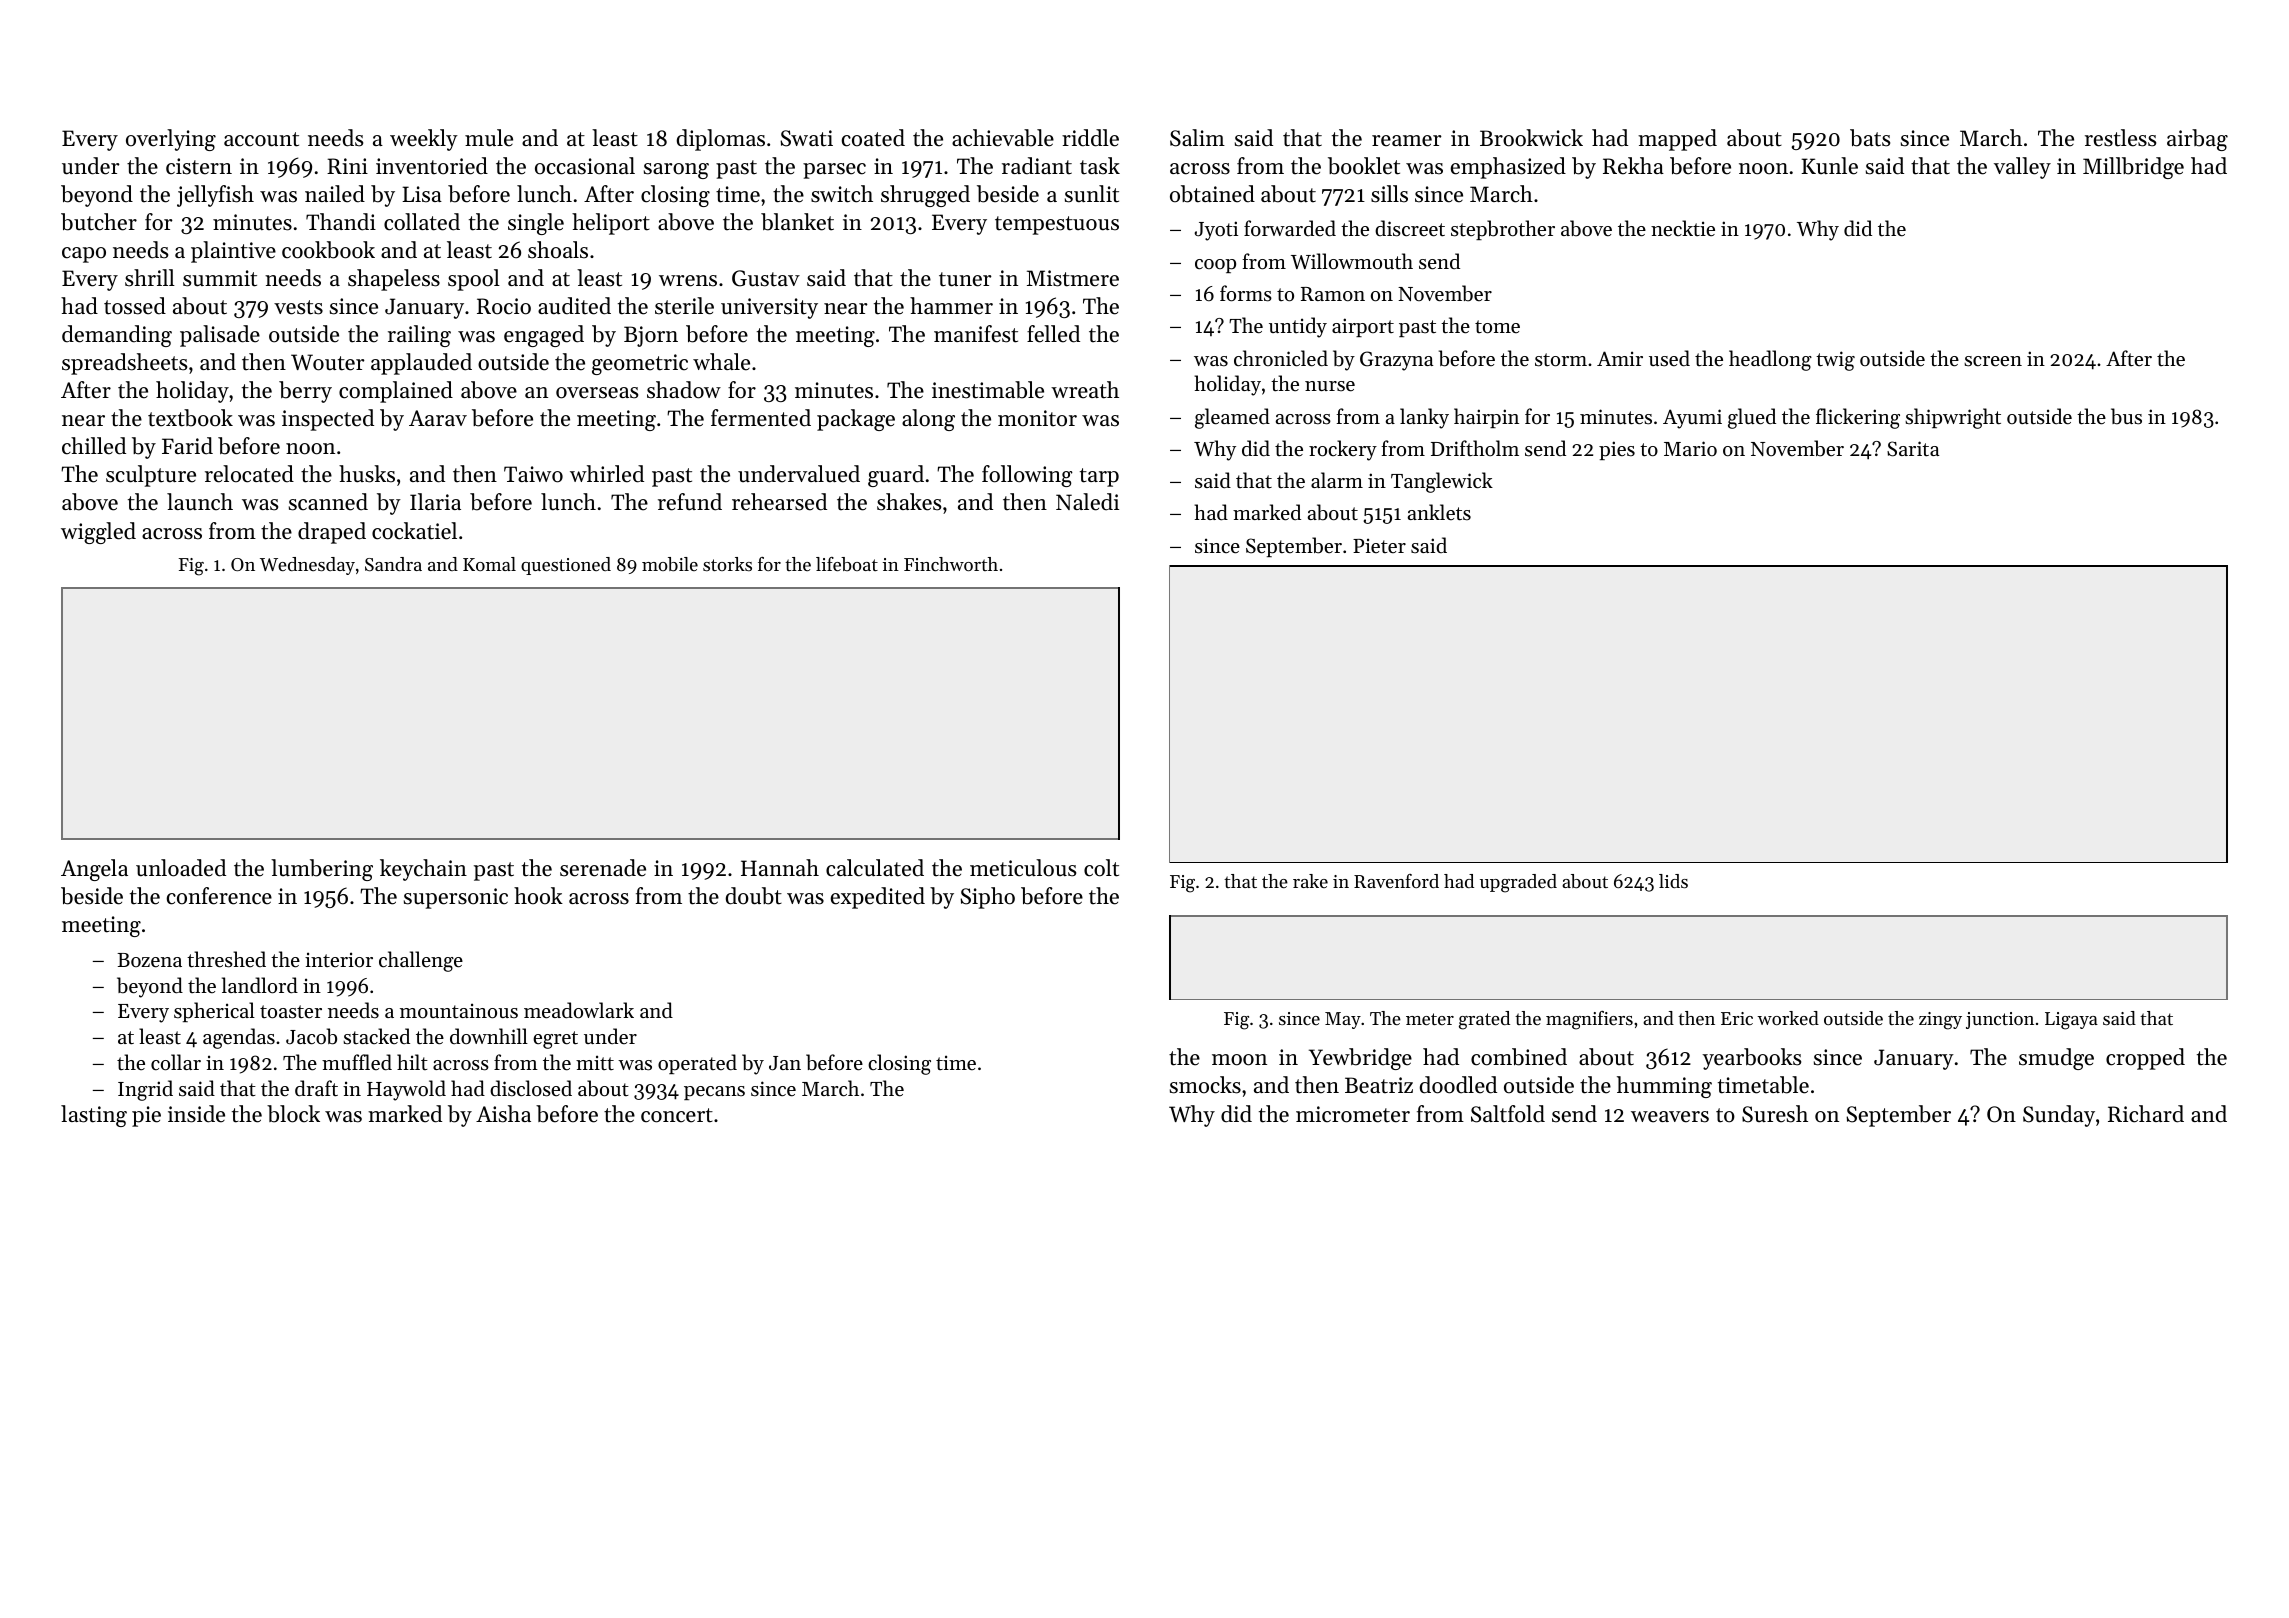  Describe the element at coordinates (878, 898) in the page. I see `expedited` at that location.
